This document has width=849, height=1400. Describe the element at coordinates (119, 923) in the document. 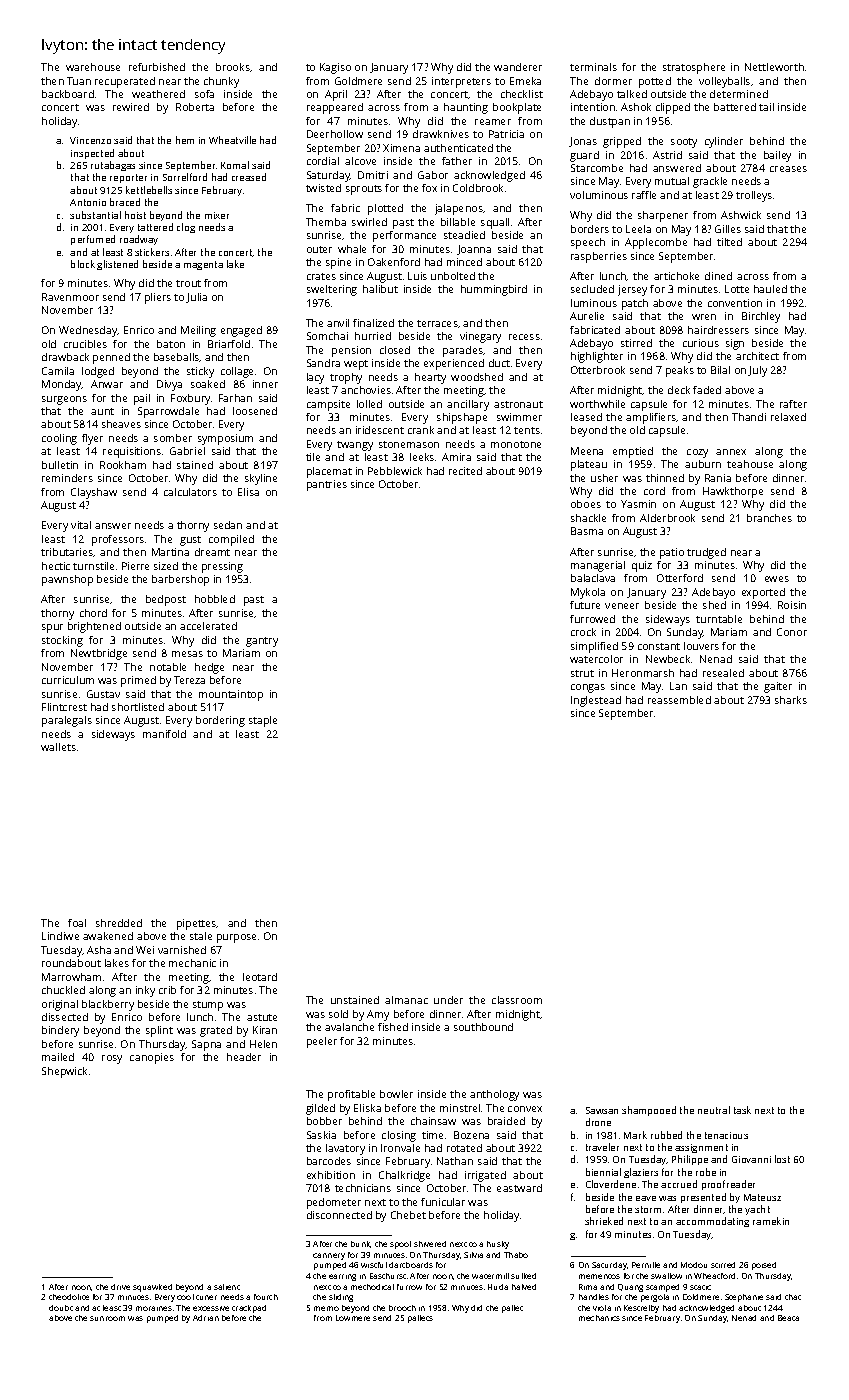

I see `shredded` at that location.
